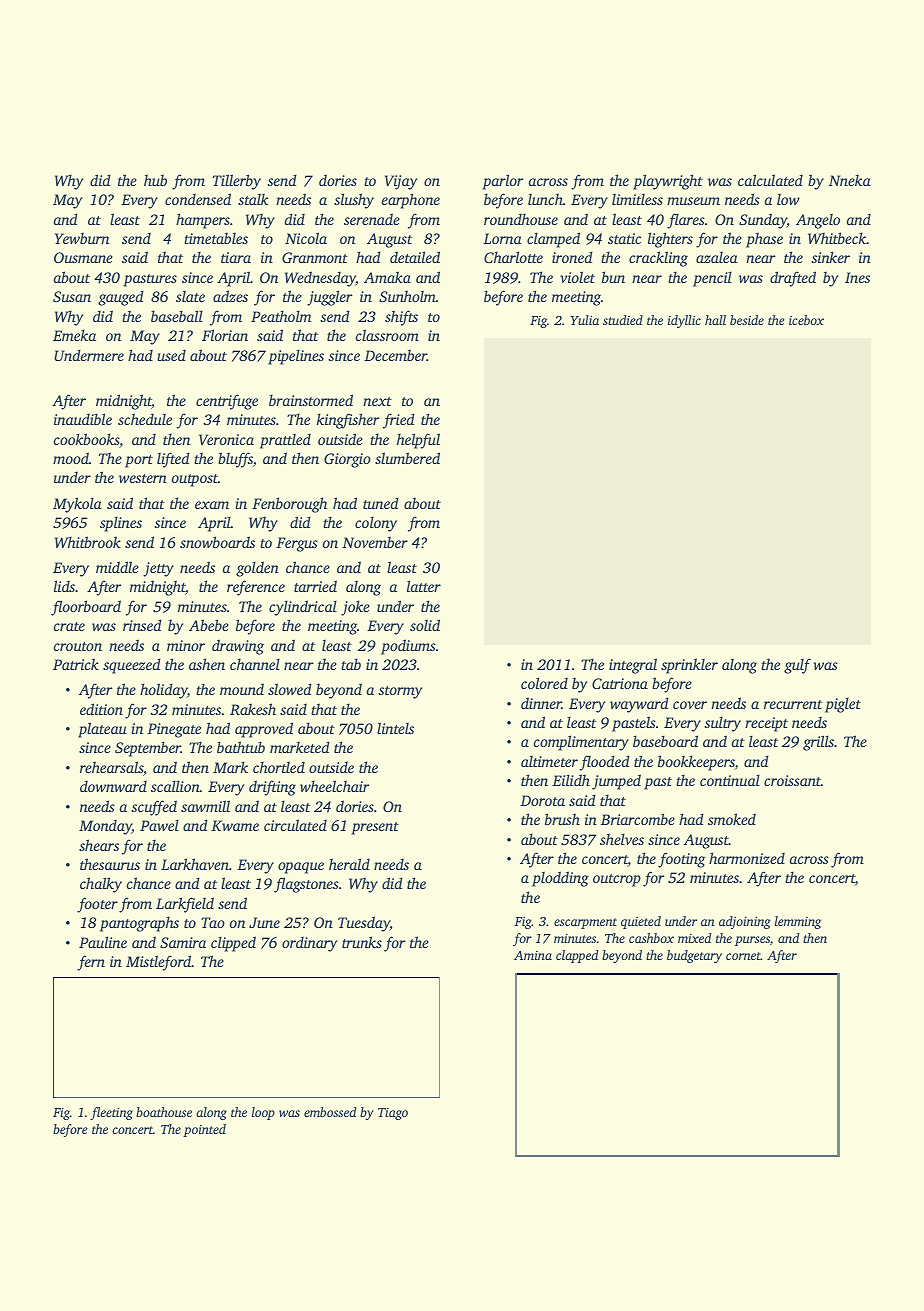 This image has height=1311, width=924. Describe the element at coordinates (309, 944) in the image. I see `ordinary` at that location.
